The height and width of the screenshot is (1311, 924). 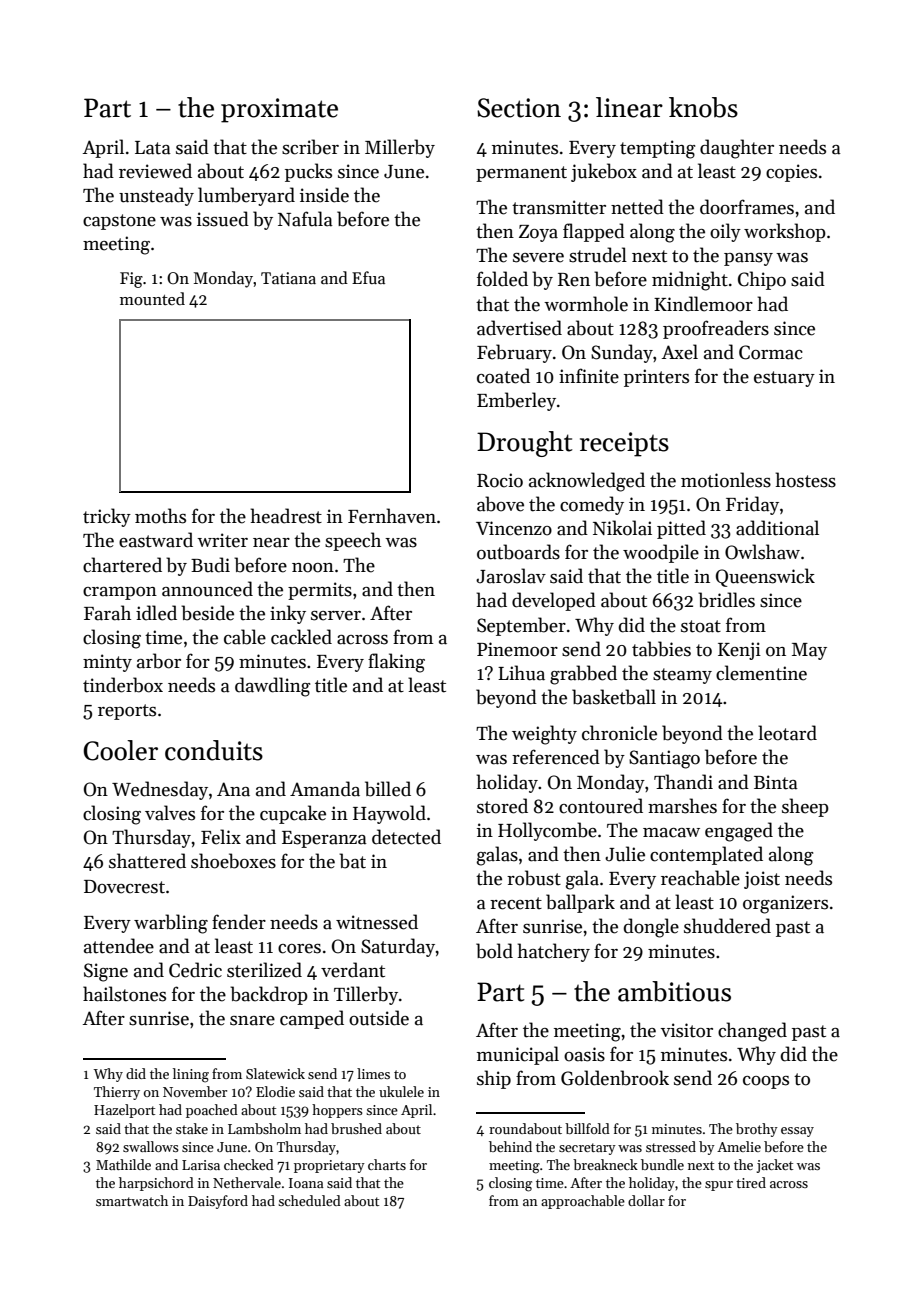 What do you see at coordinates (293, 814) in the screenshot?
I see `cupcake` at bounding box center [293, 814].
